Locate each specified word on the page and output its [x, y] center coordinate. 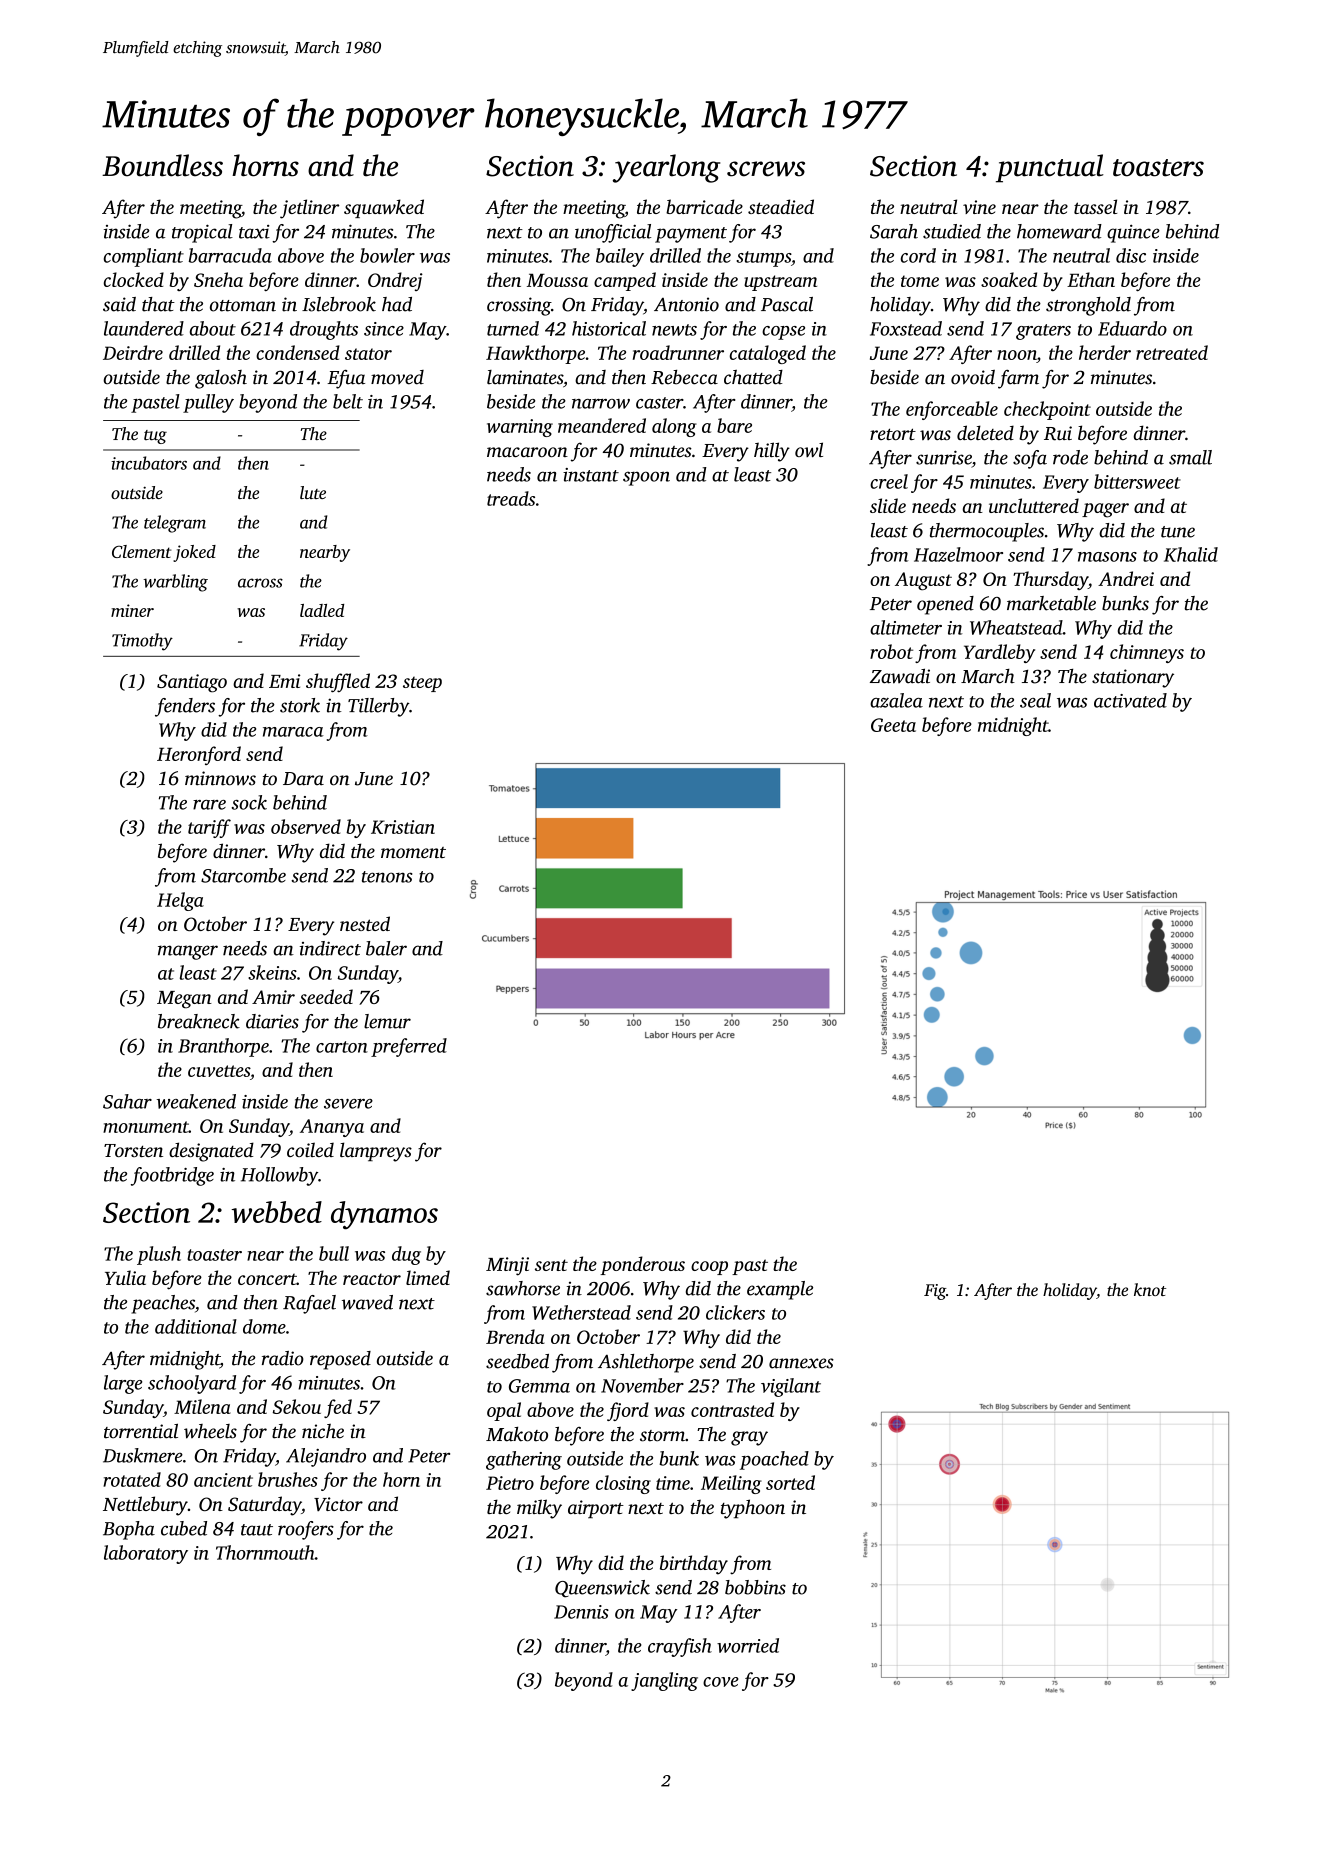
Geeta [893, 725]
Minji [507, 1266]
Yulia [125, 1277]
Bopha [129, 1530]
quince [1133, 234]
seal [1035, 700]
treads [511, 498]
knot [1150, 1289]
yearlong [666, 168]
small [1190, 457]
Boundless [162, 165]
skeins [272, 972]
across [260, 583]
